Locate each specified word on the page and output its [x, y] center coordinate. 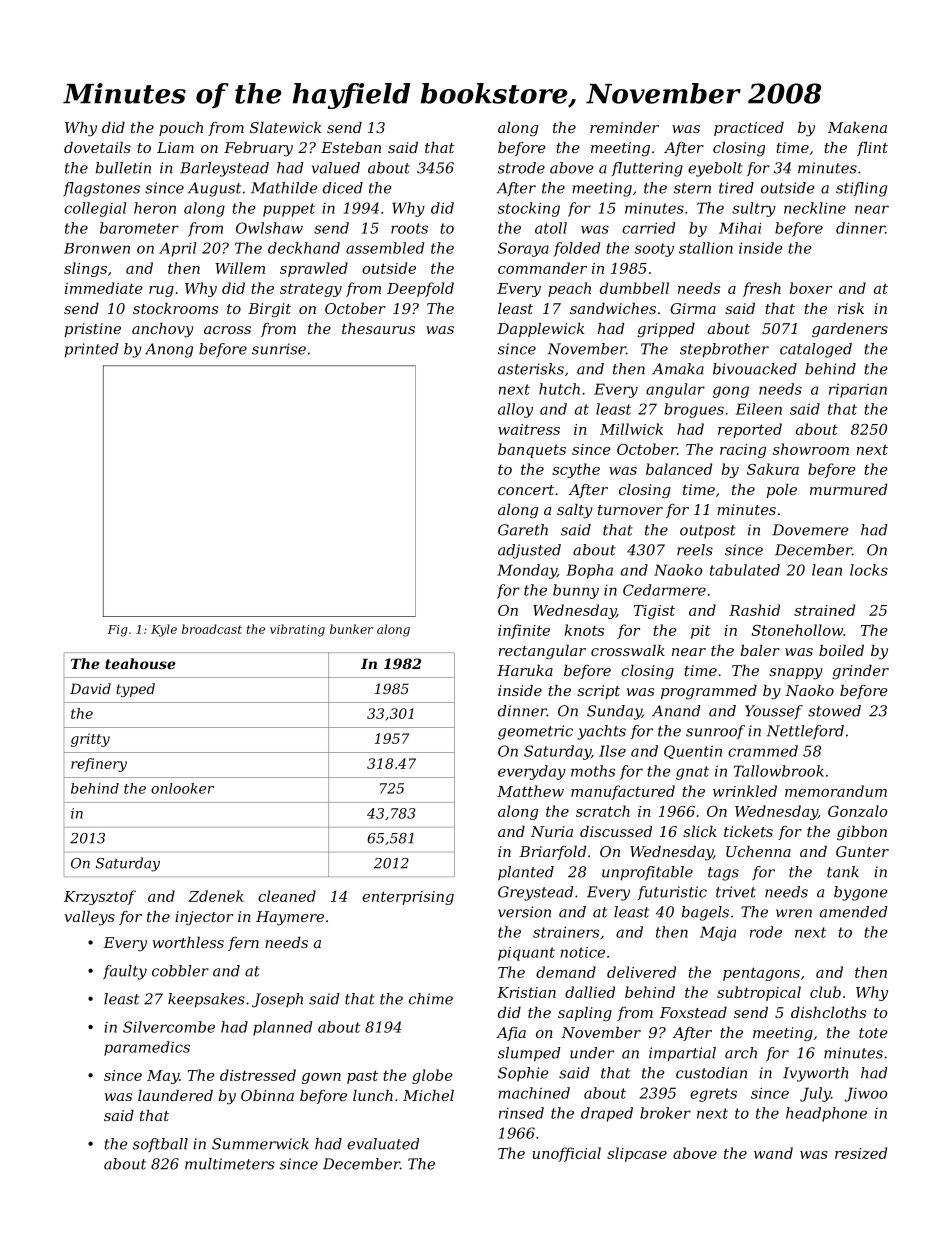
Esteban [351, 147]
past [362, 1077]
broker [665, 1113]
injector [204, 918]
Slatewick [285, 127]
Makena [857, 127]
